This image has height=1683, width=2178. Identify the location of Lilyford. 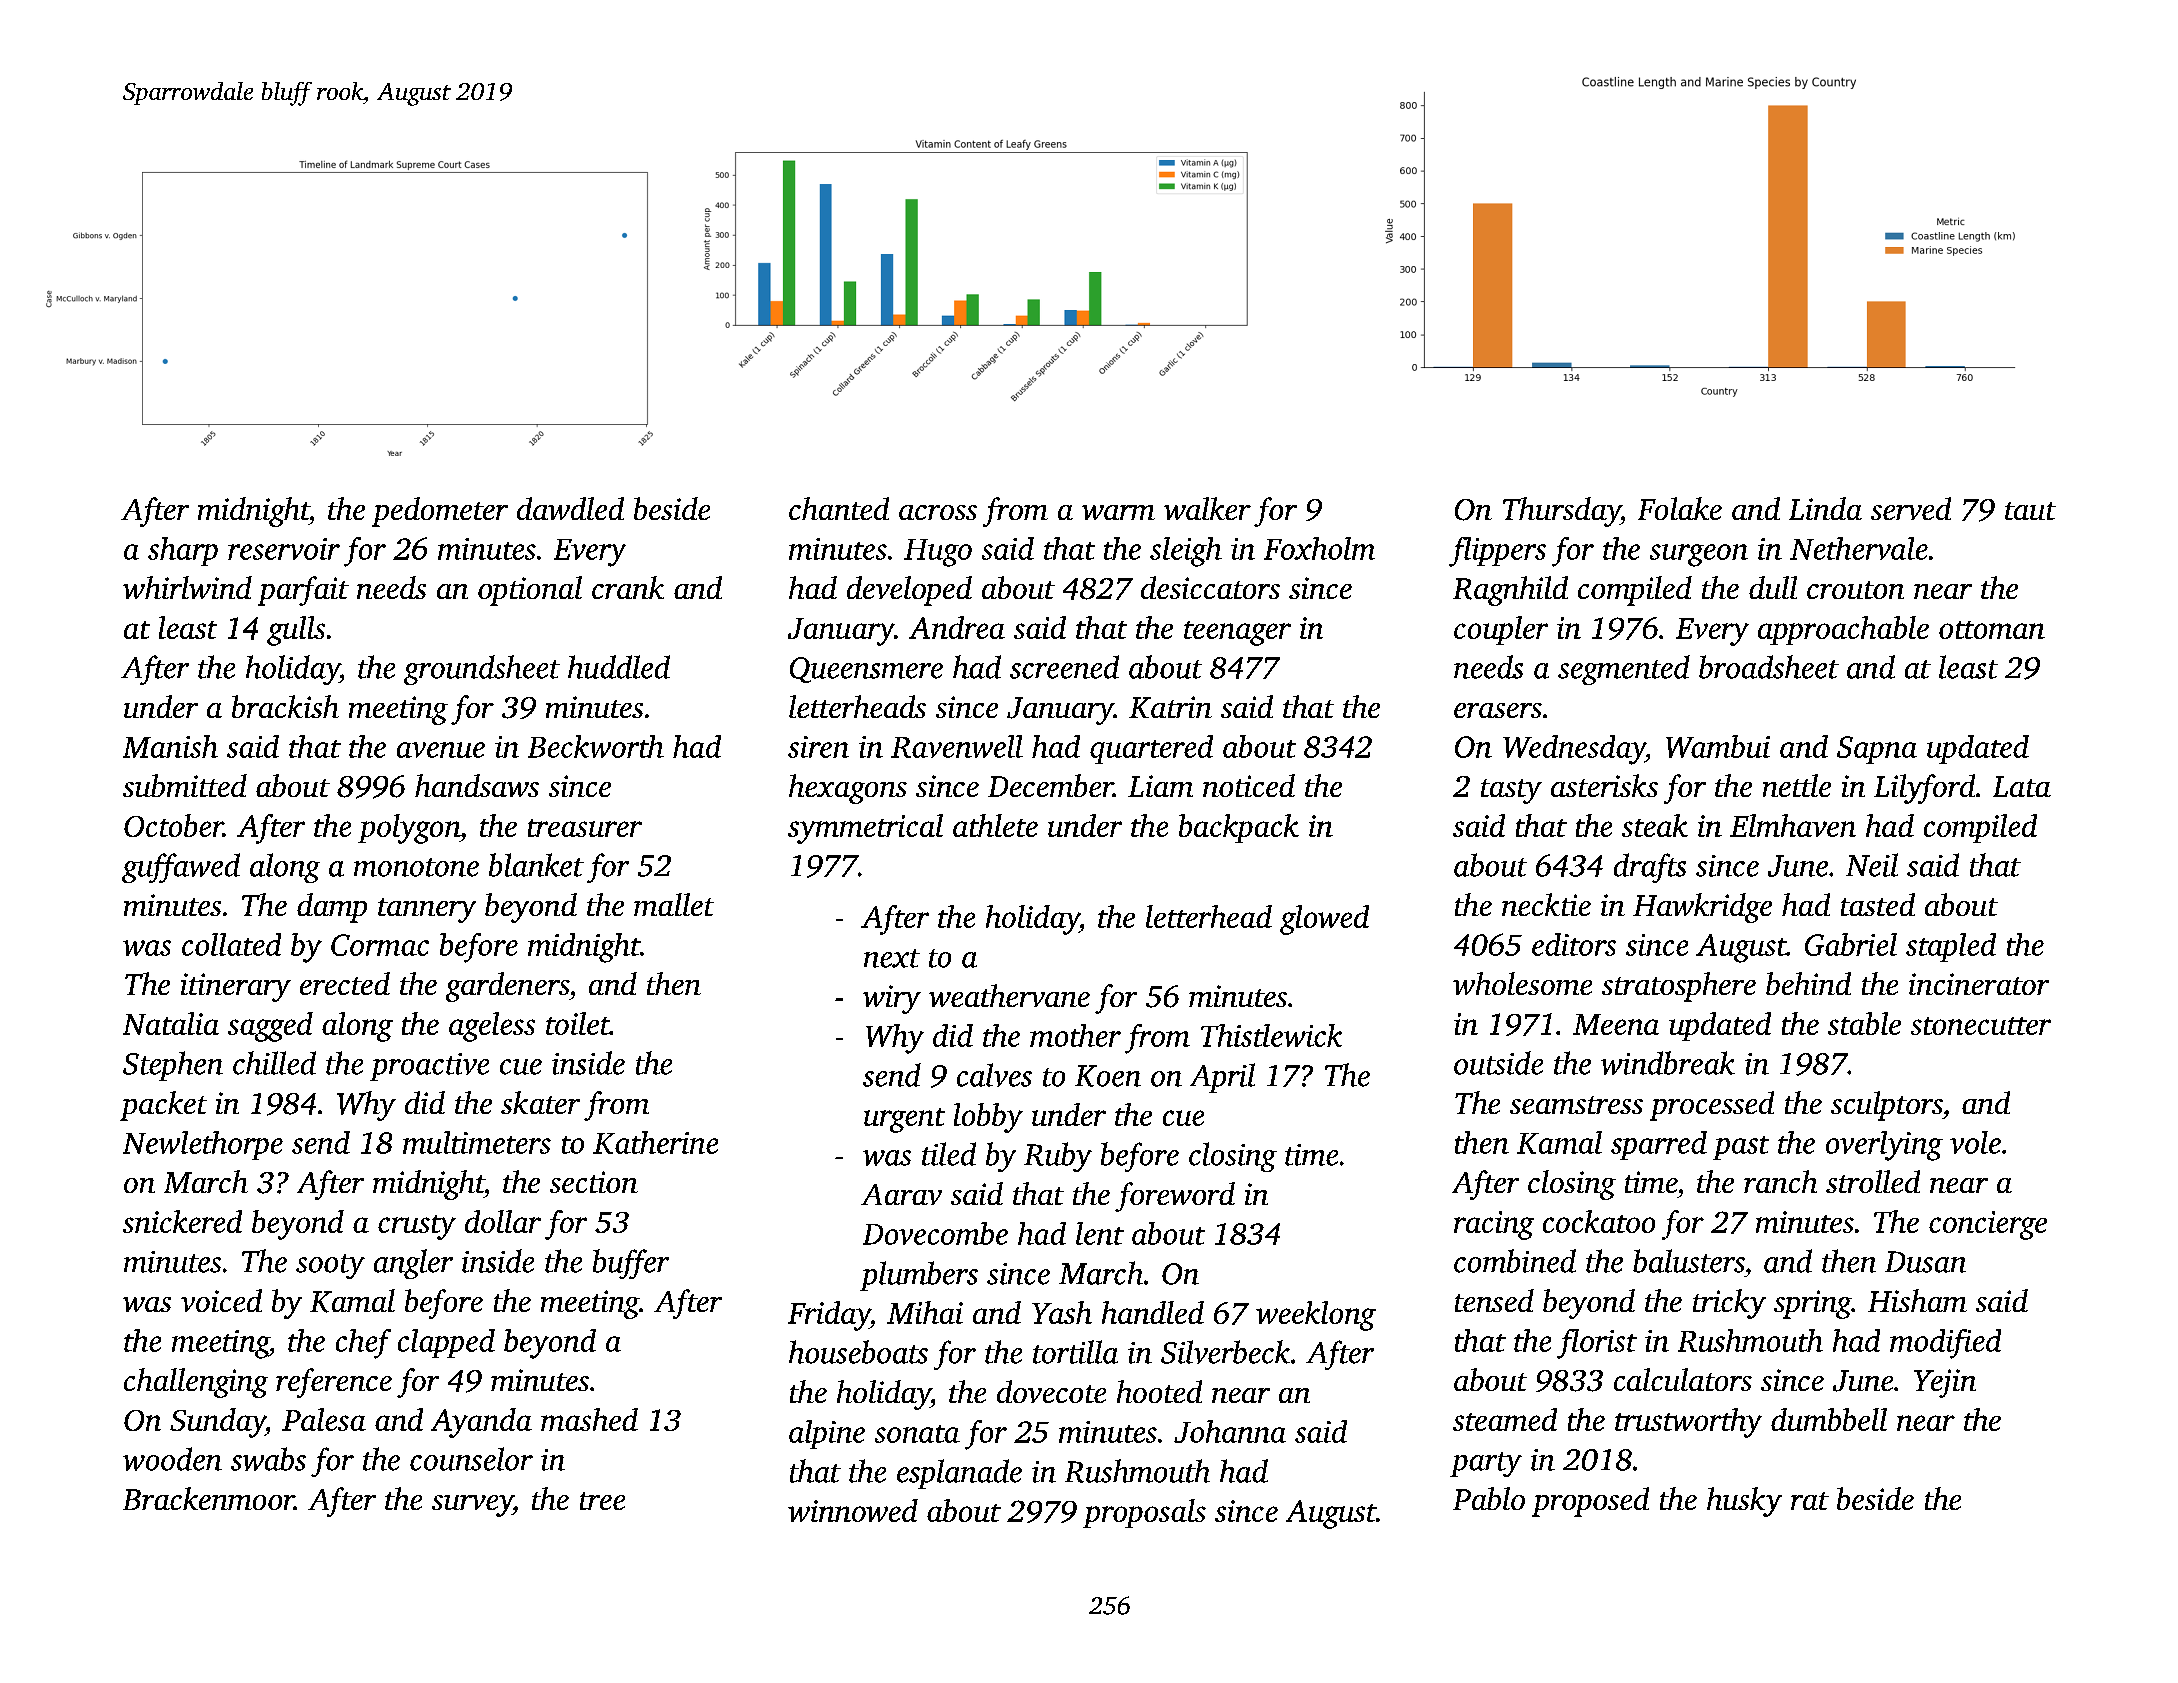
(1924, 789).
